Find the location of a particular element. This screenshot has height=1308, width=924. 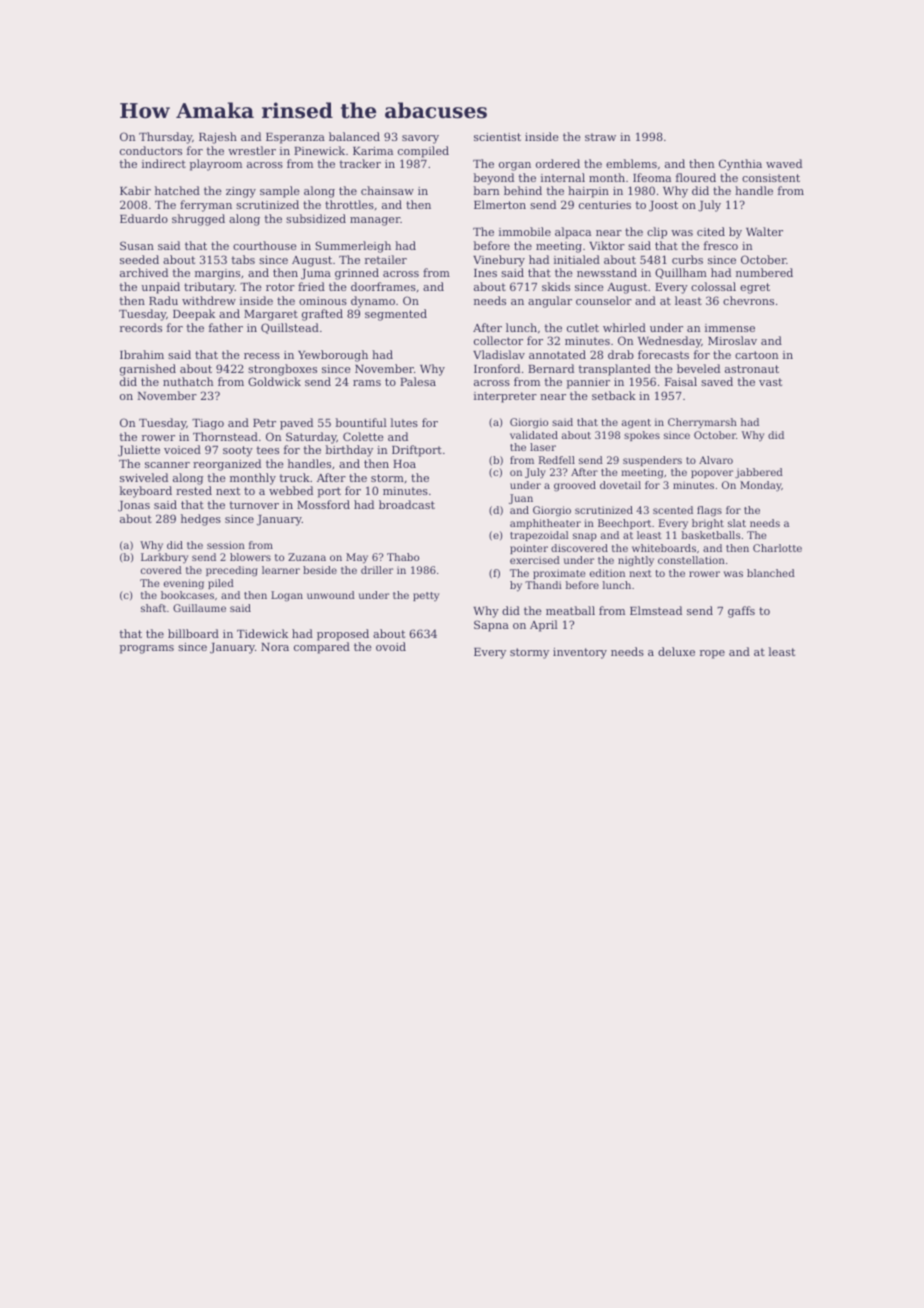

Thandi is located at coordinates (543, 585).
